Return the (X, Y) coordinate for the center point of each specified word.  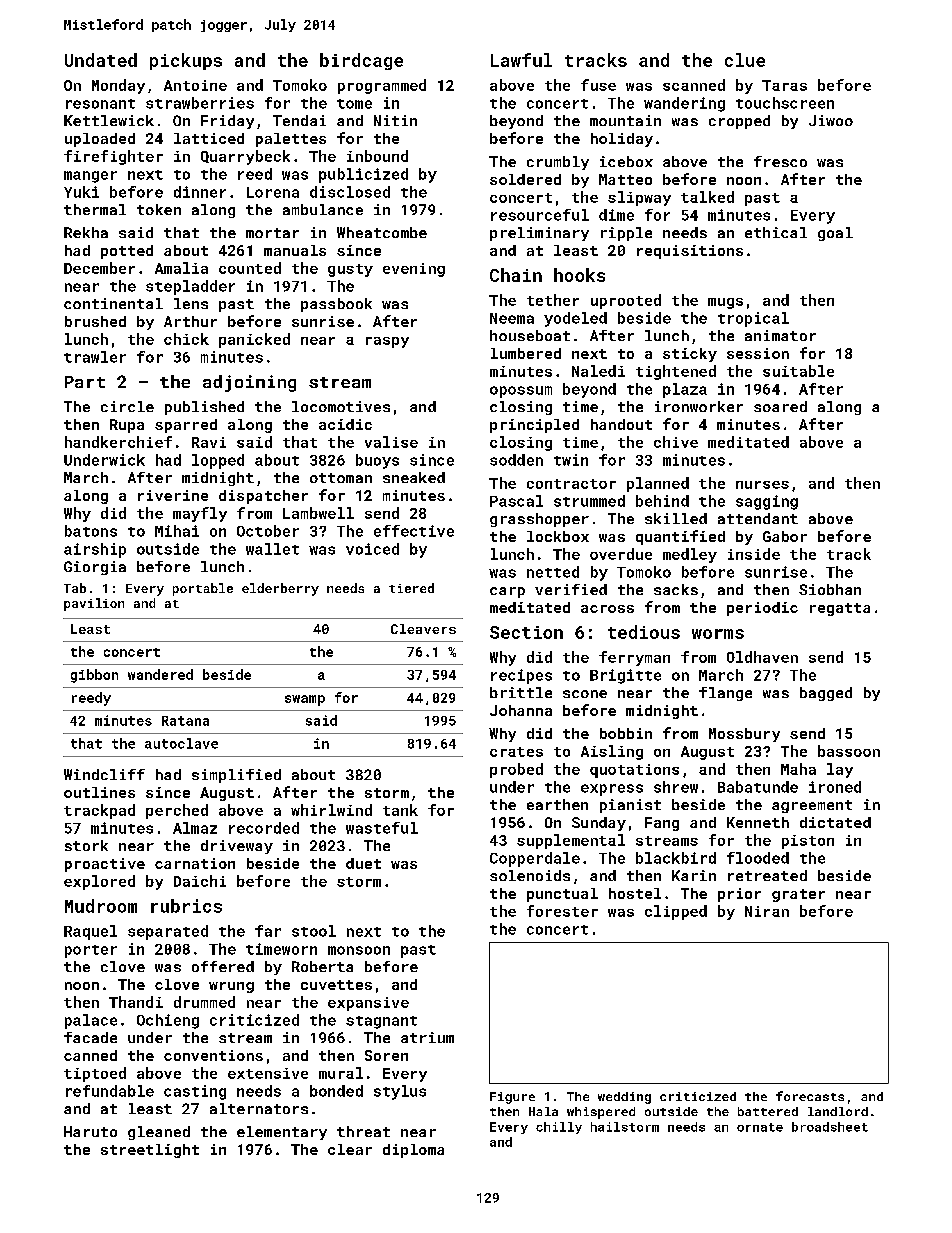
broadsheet (830, 1127)
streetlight (150, 1151)
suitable (798, 371)
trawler (95, 357)
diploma (413, 1151)
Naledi (598, 371)
